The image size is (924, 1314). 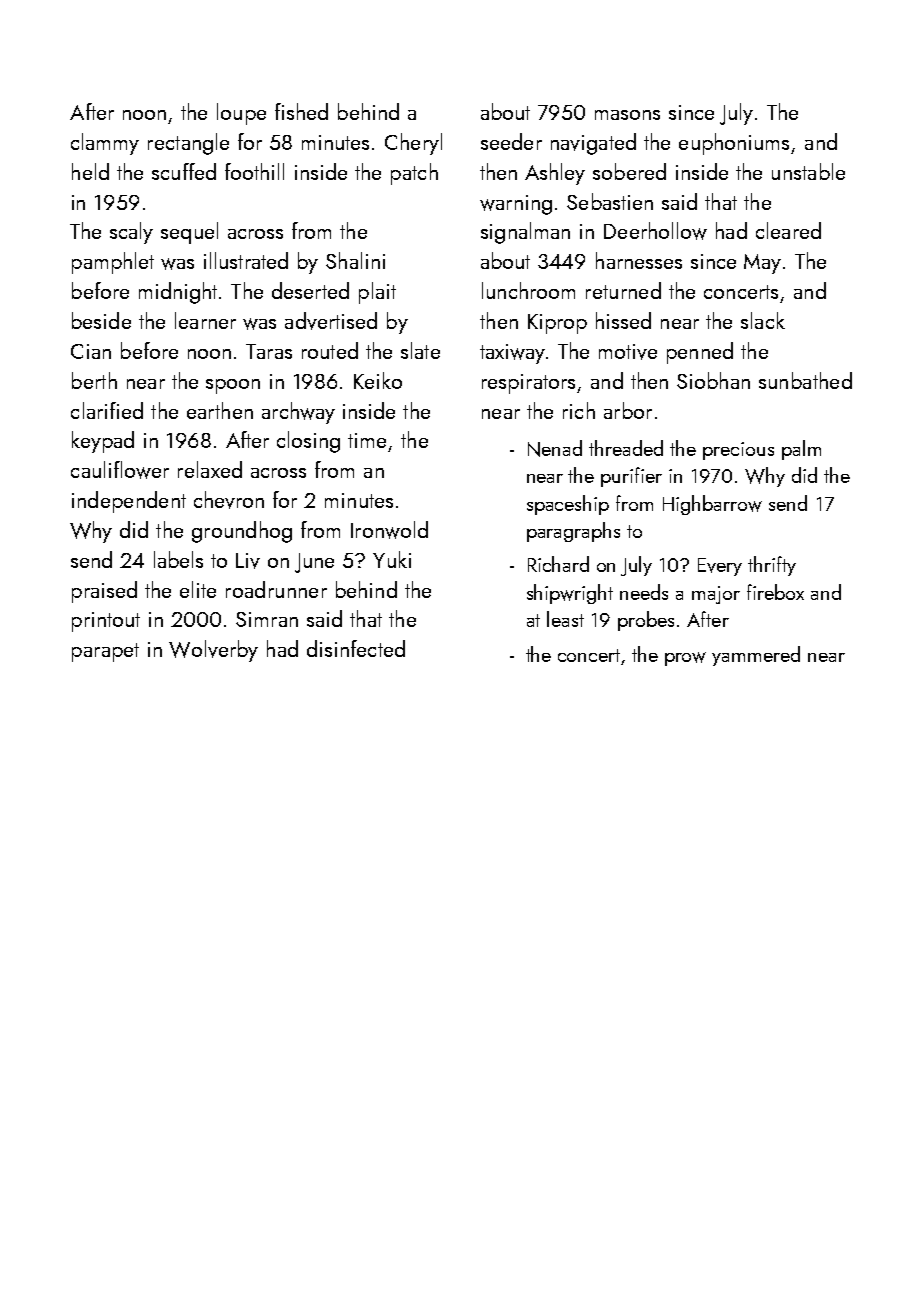 I want to click on euphoniums, so click(x=734, y=144).
